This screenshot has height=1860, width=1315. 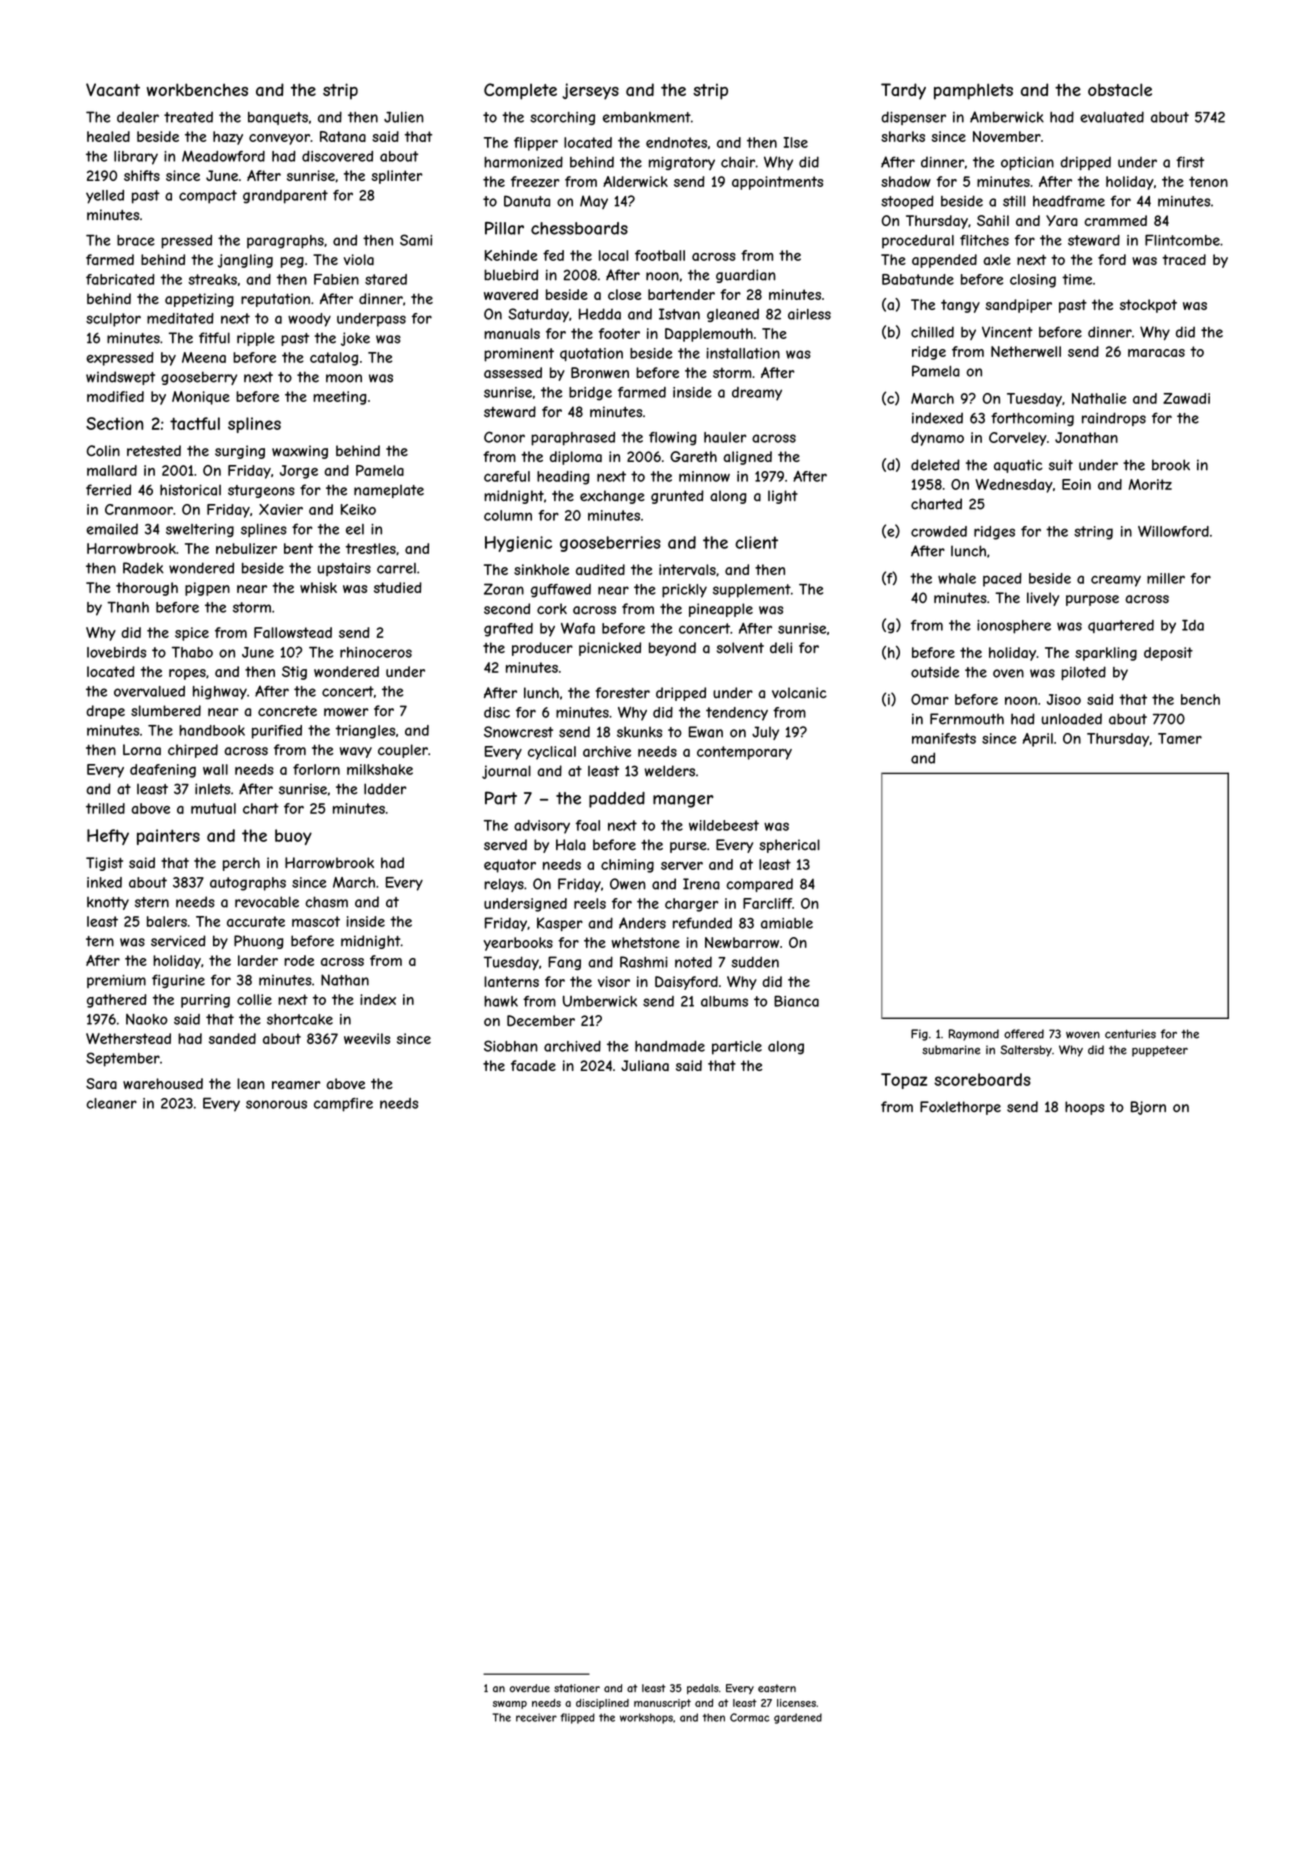 What do you see at coordinates (1027, 163) in the screenshot?
I see `optician` at bounding box center [1027, 163].
